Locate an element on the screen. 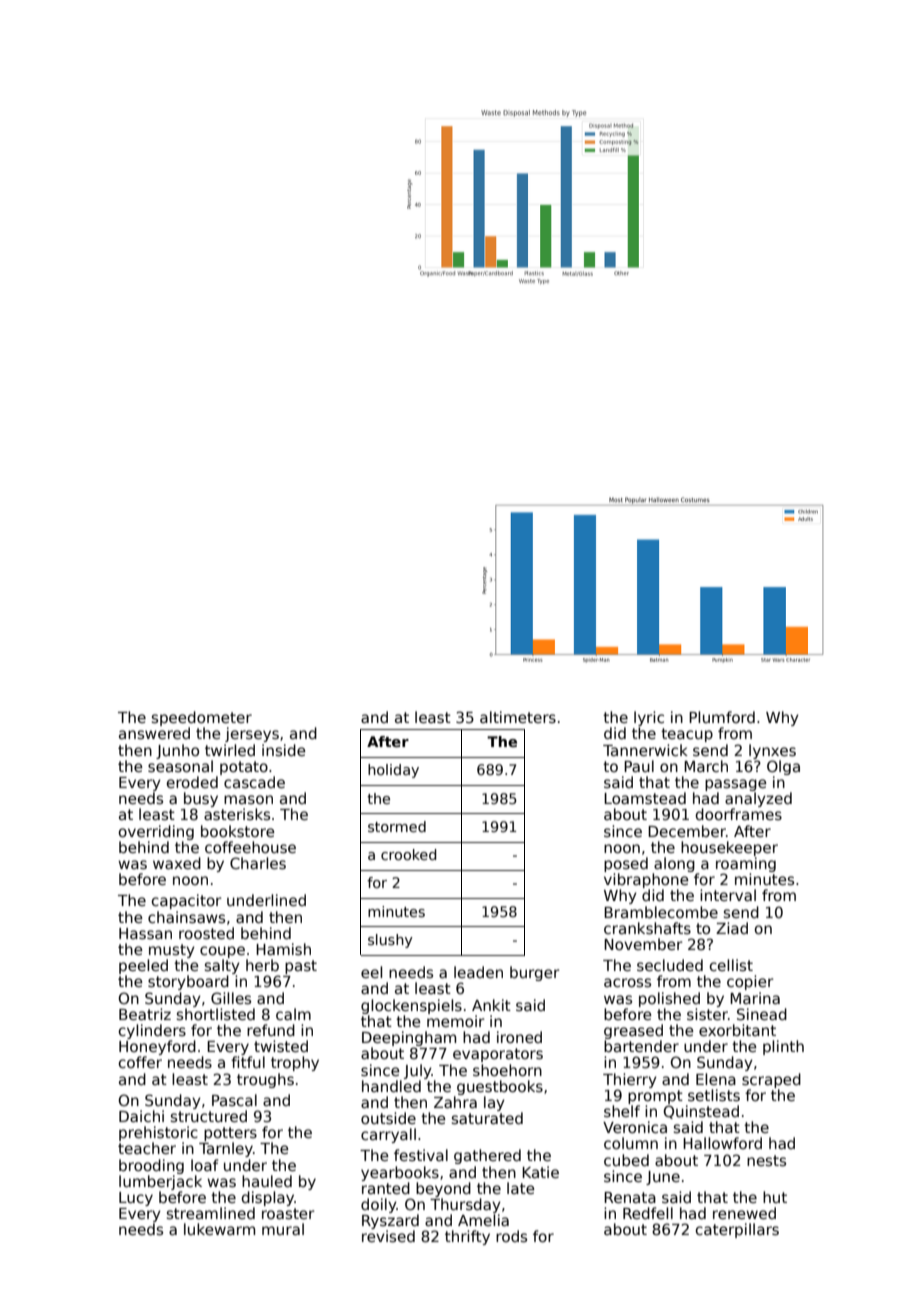 The width and height of the screenshot is (924, 1308). Pascal is located at coordinates (234, 1100).
